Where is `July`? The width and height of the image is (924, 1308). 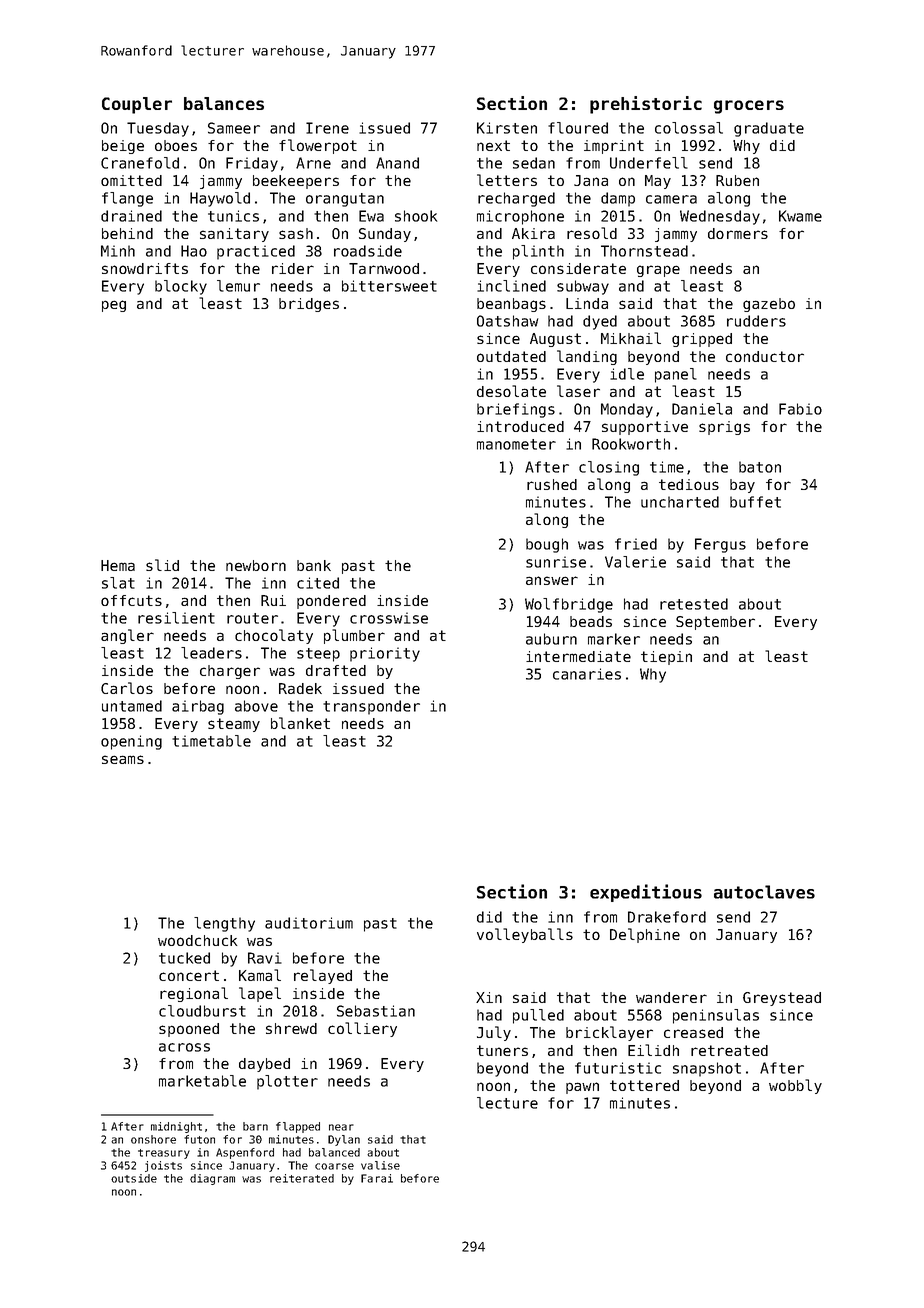
July is located at coordinates (494, 1033).
